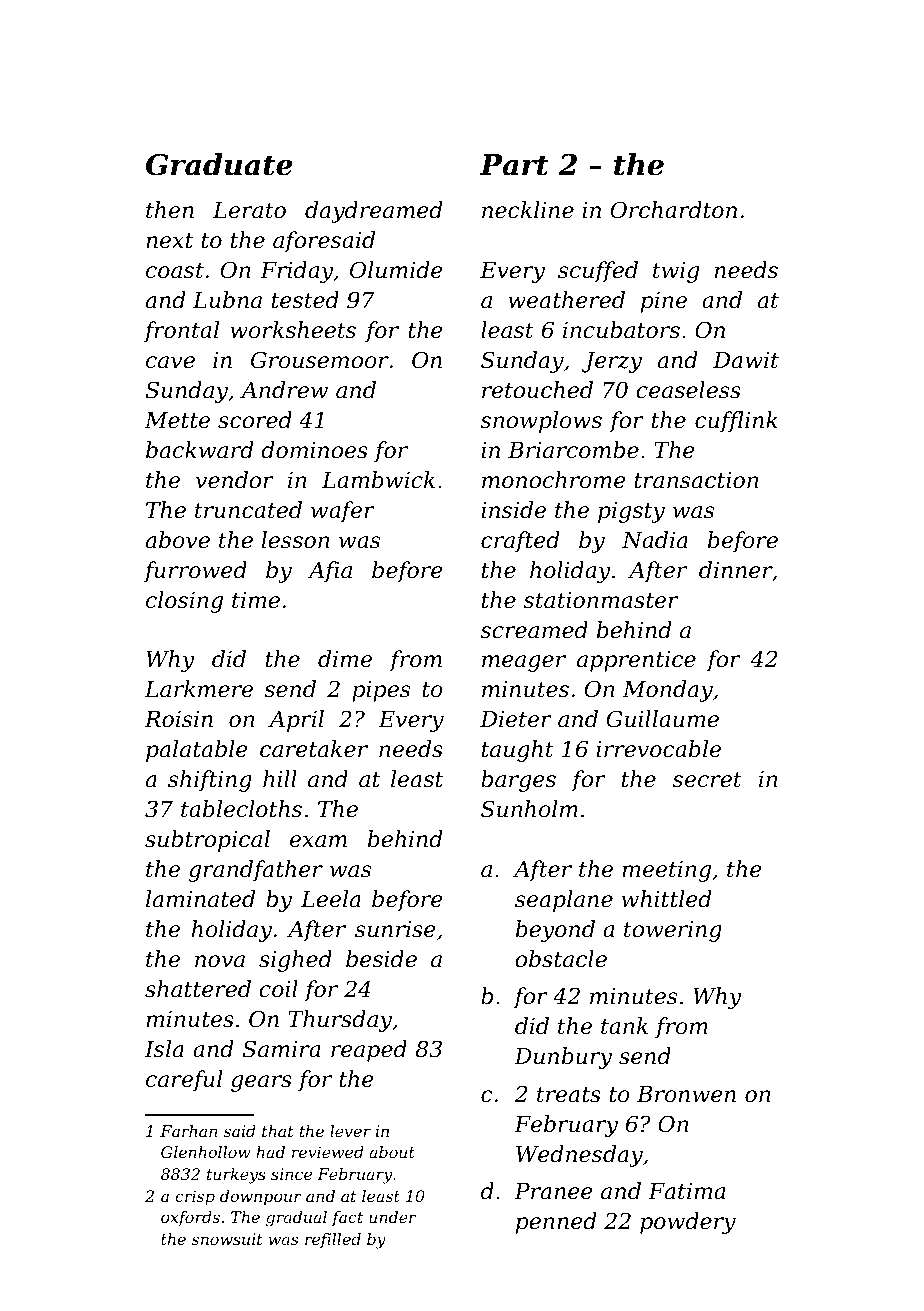 This image has height=1311, width=924. I want to click on Orchardton, so click(674, 210).
